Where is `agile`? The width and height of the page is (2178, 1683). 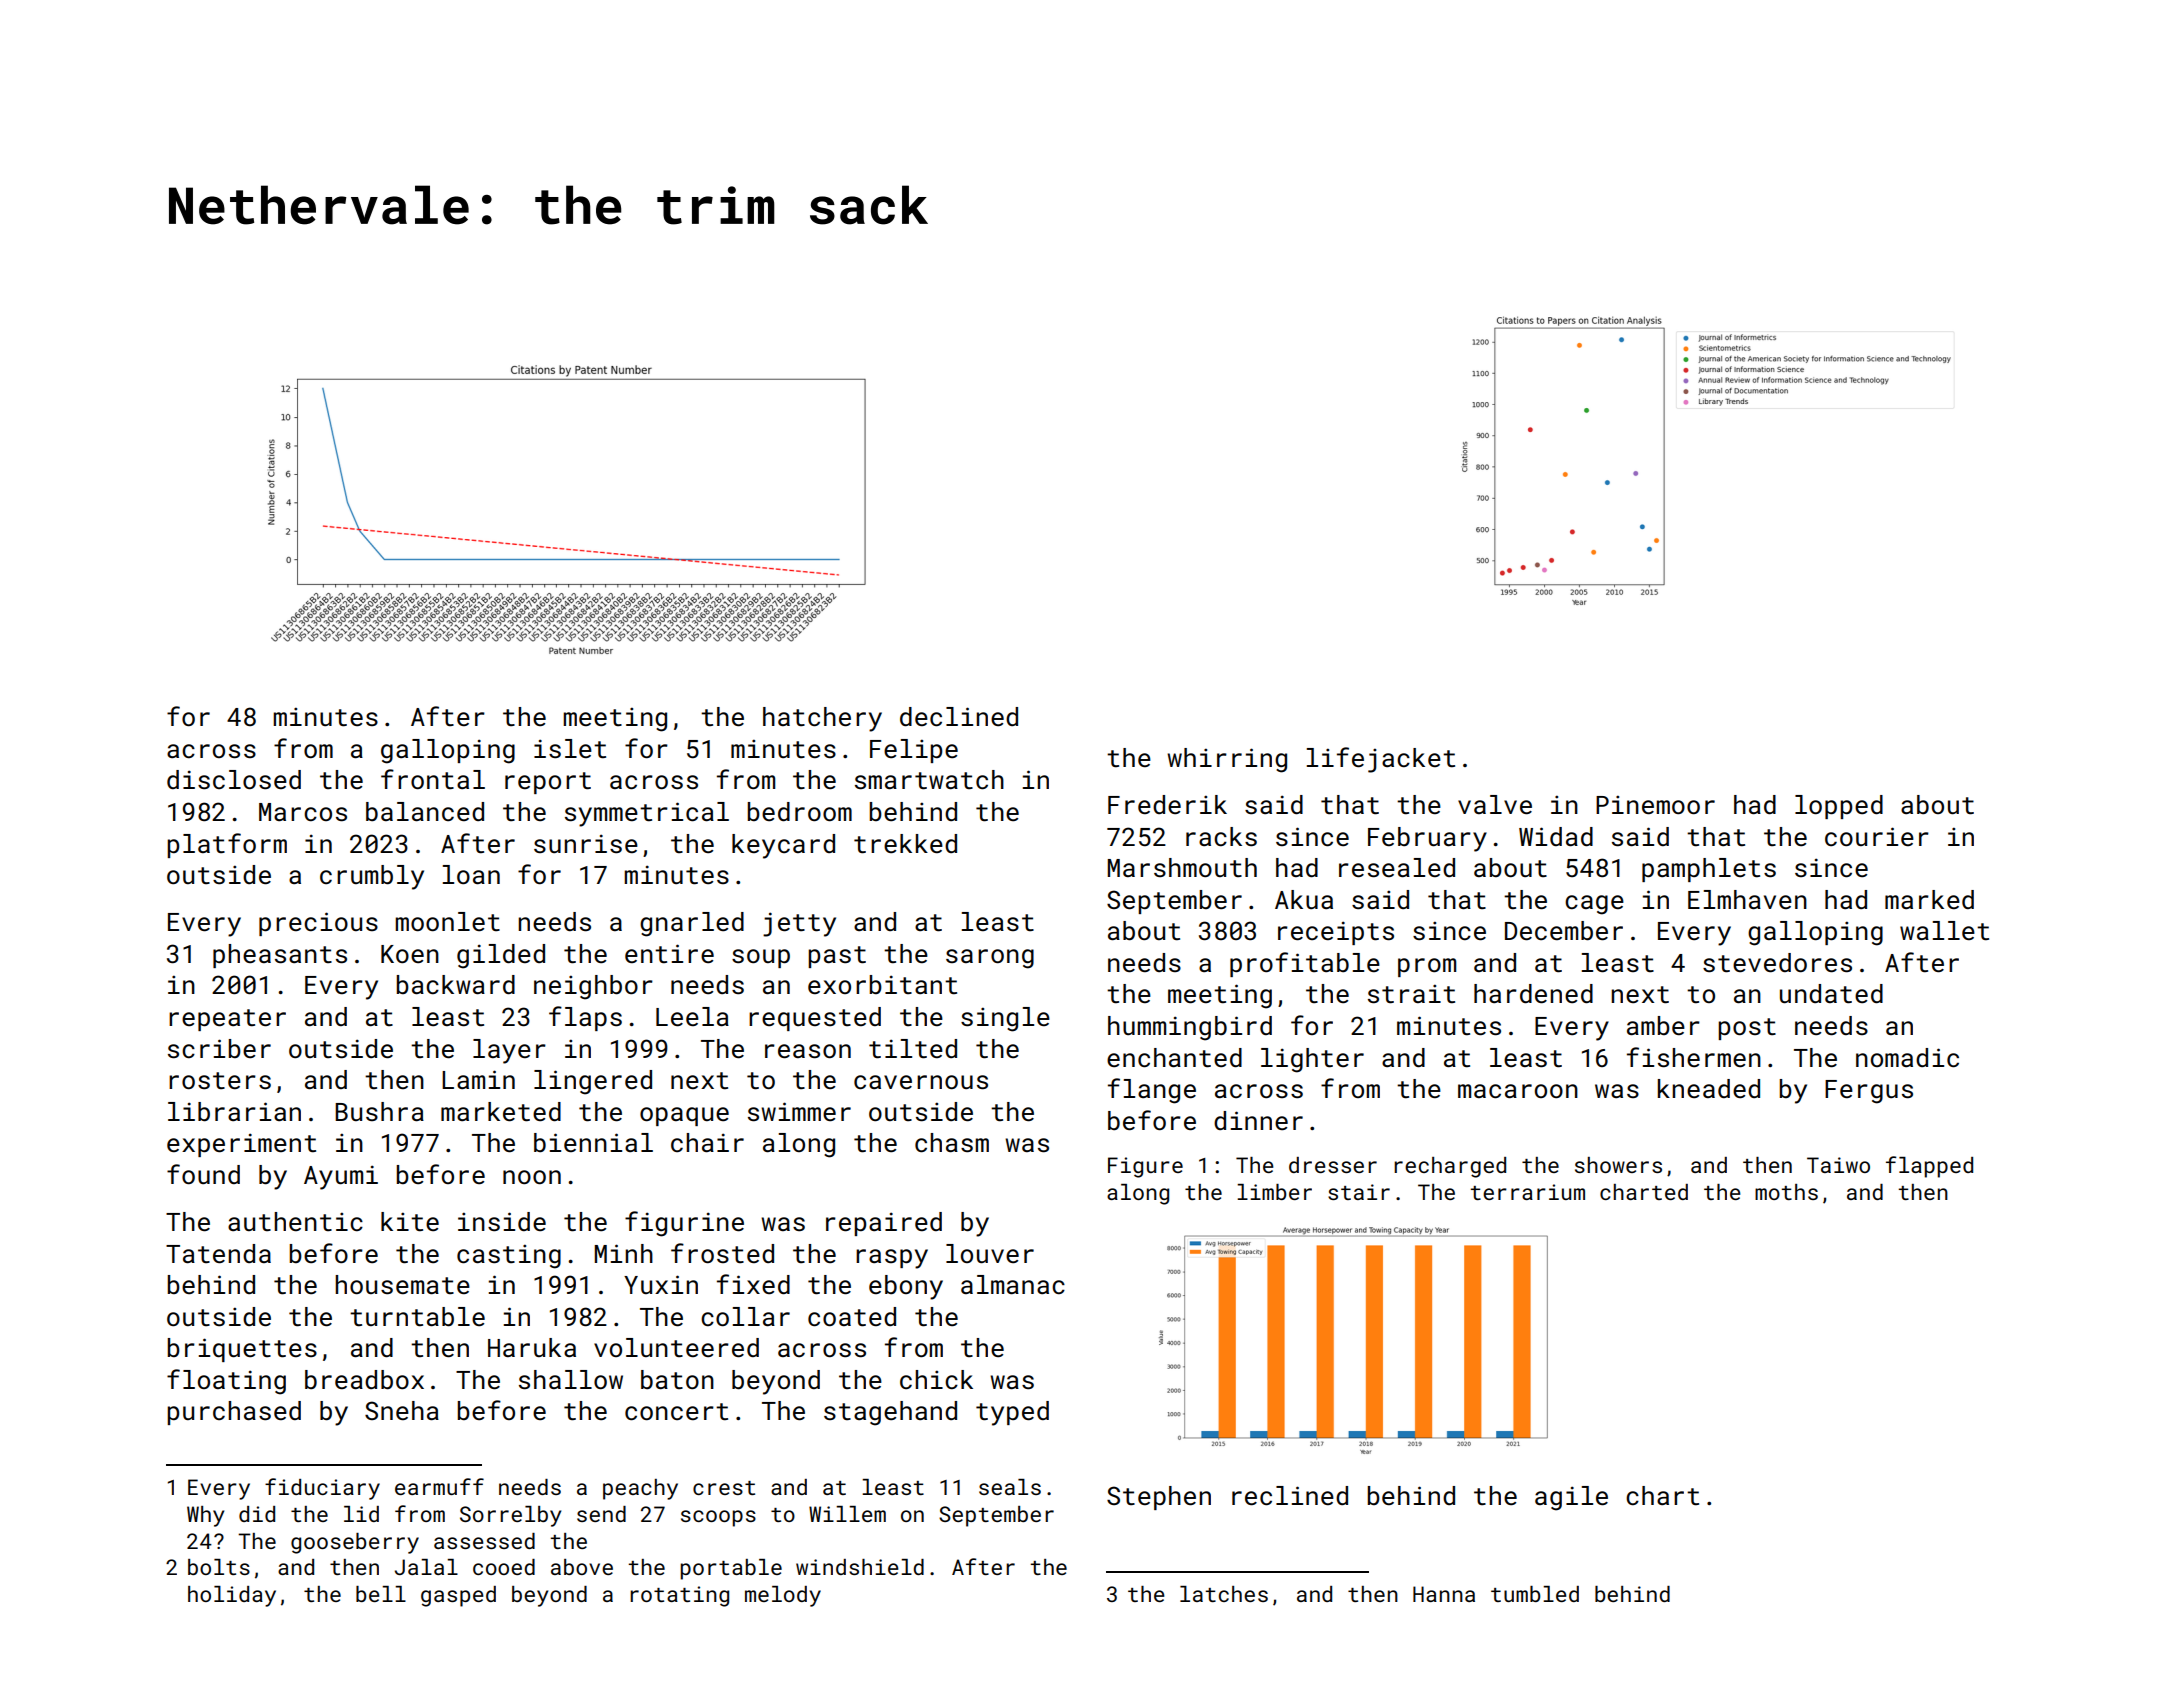
agile is located at coordinates (1571, 1498).
